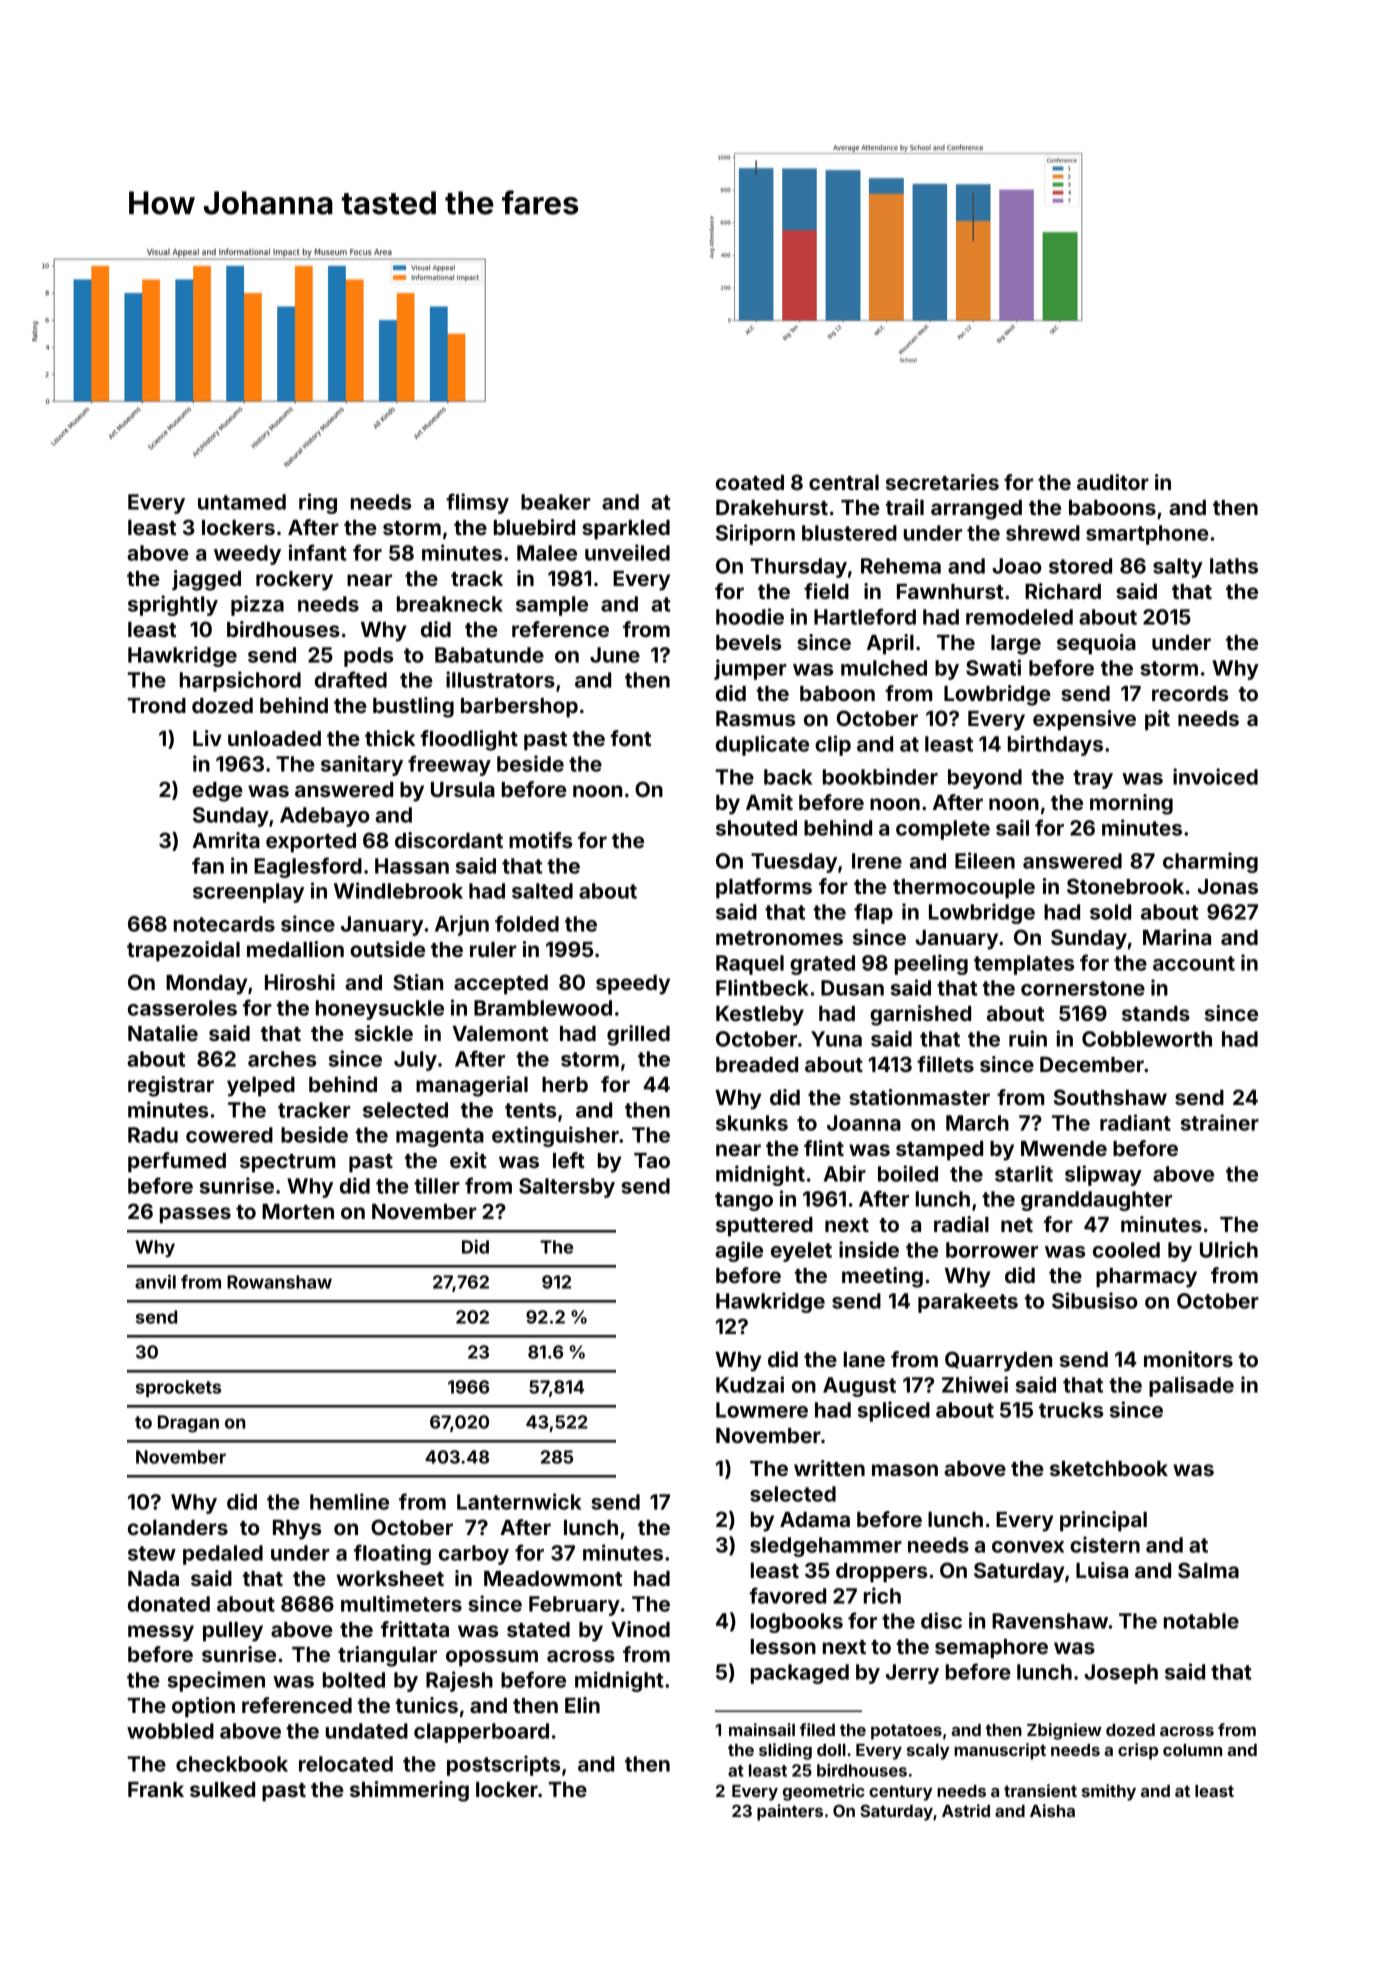 The image size is (1386, 1969). I want to click on sprockets, so click(178, 1388).
